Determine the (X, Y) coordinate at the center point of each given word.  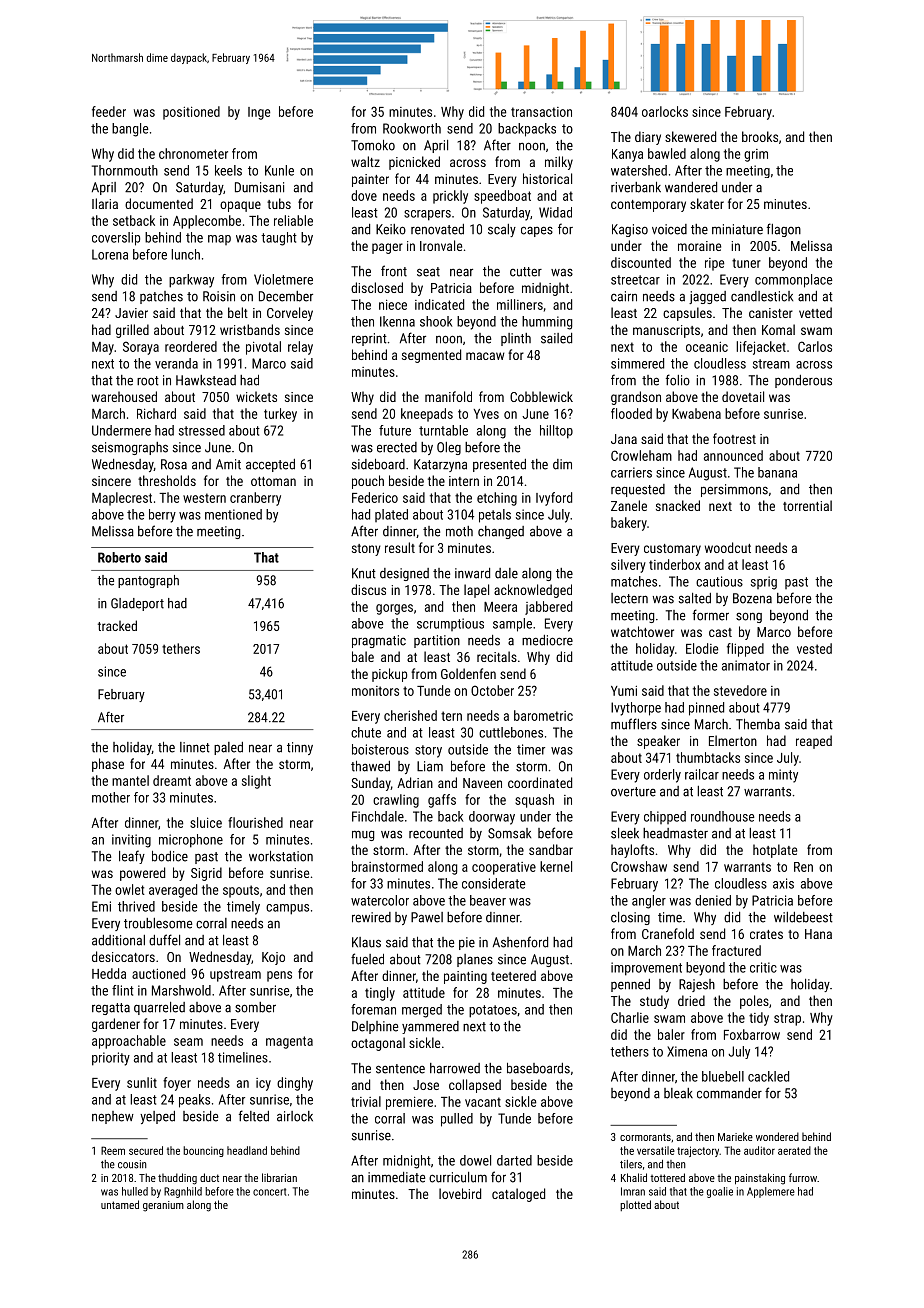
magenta (289, 1042)
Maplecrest (122, 499)
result (400, 547)
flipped (745, 650)
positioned (191, 113)
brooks (760, 136)
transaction (541, 112)
